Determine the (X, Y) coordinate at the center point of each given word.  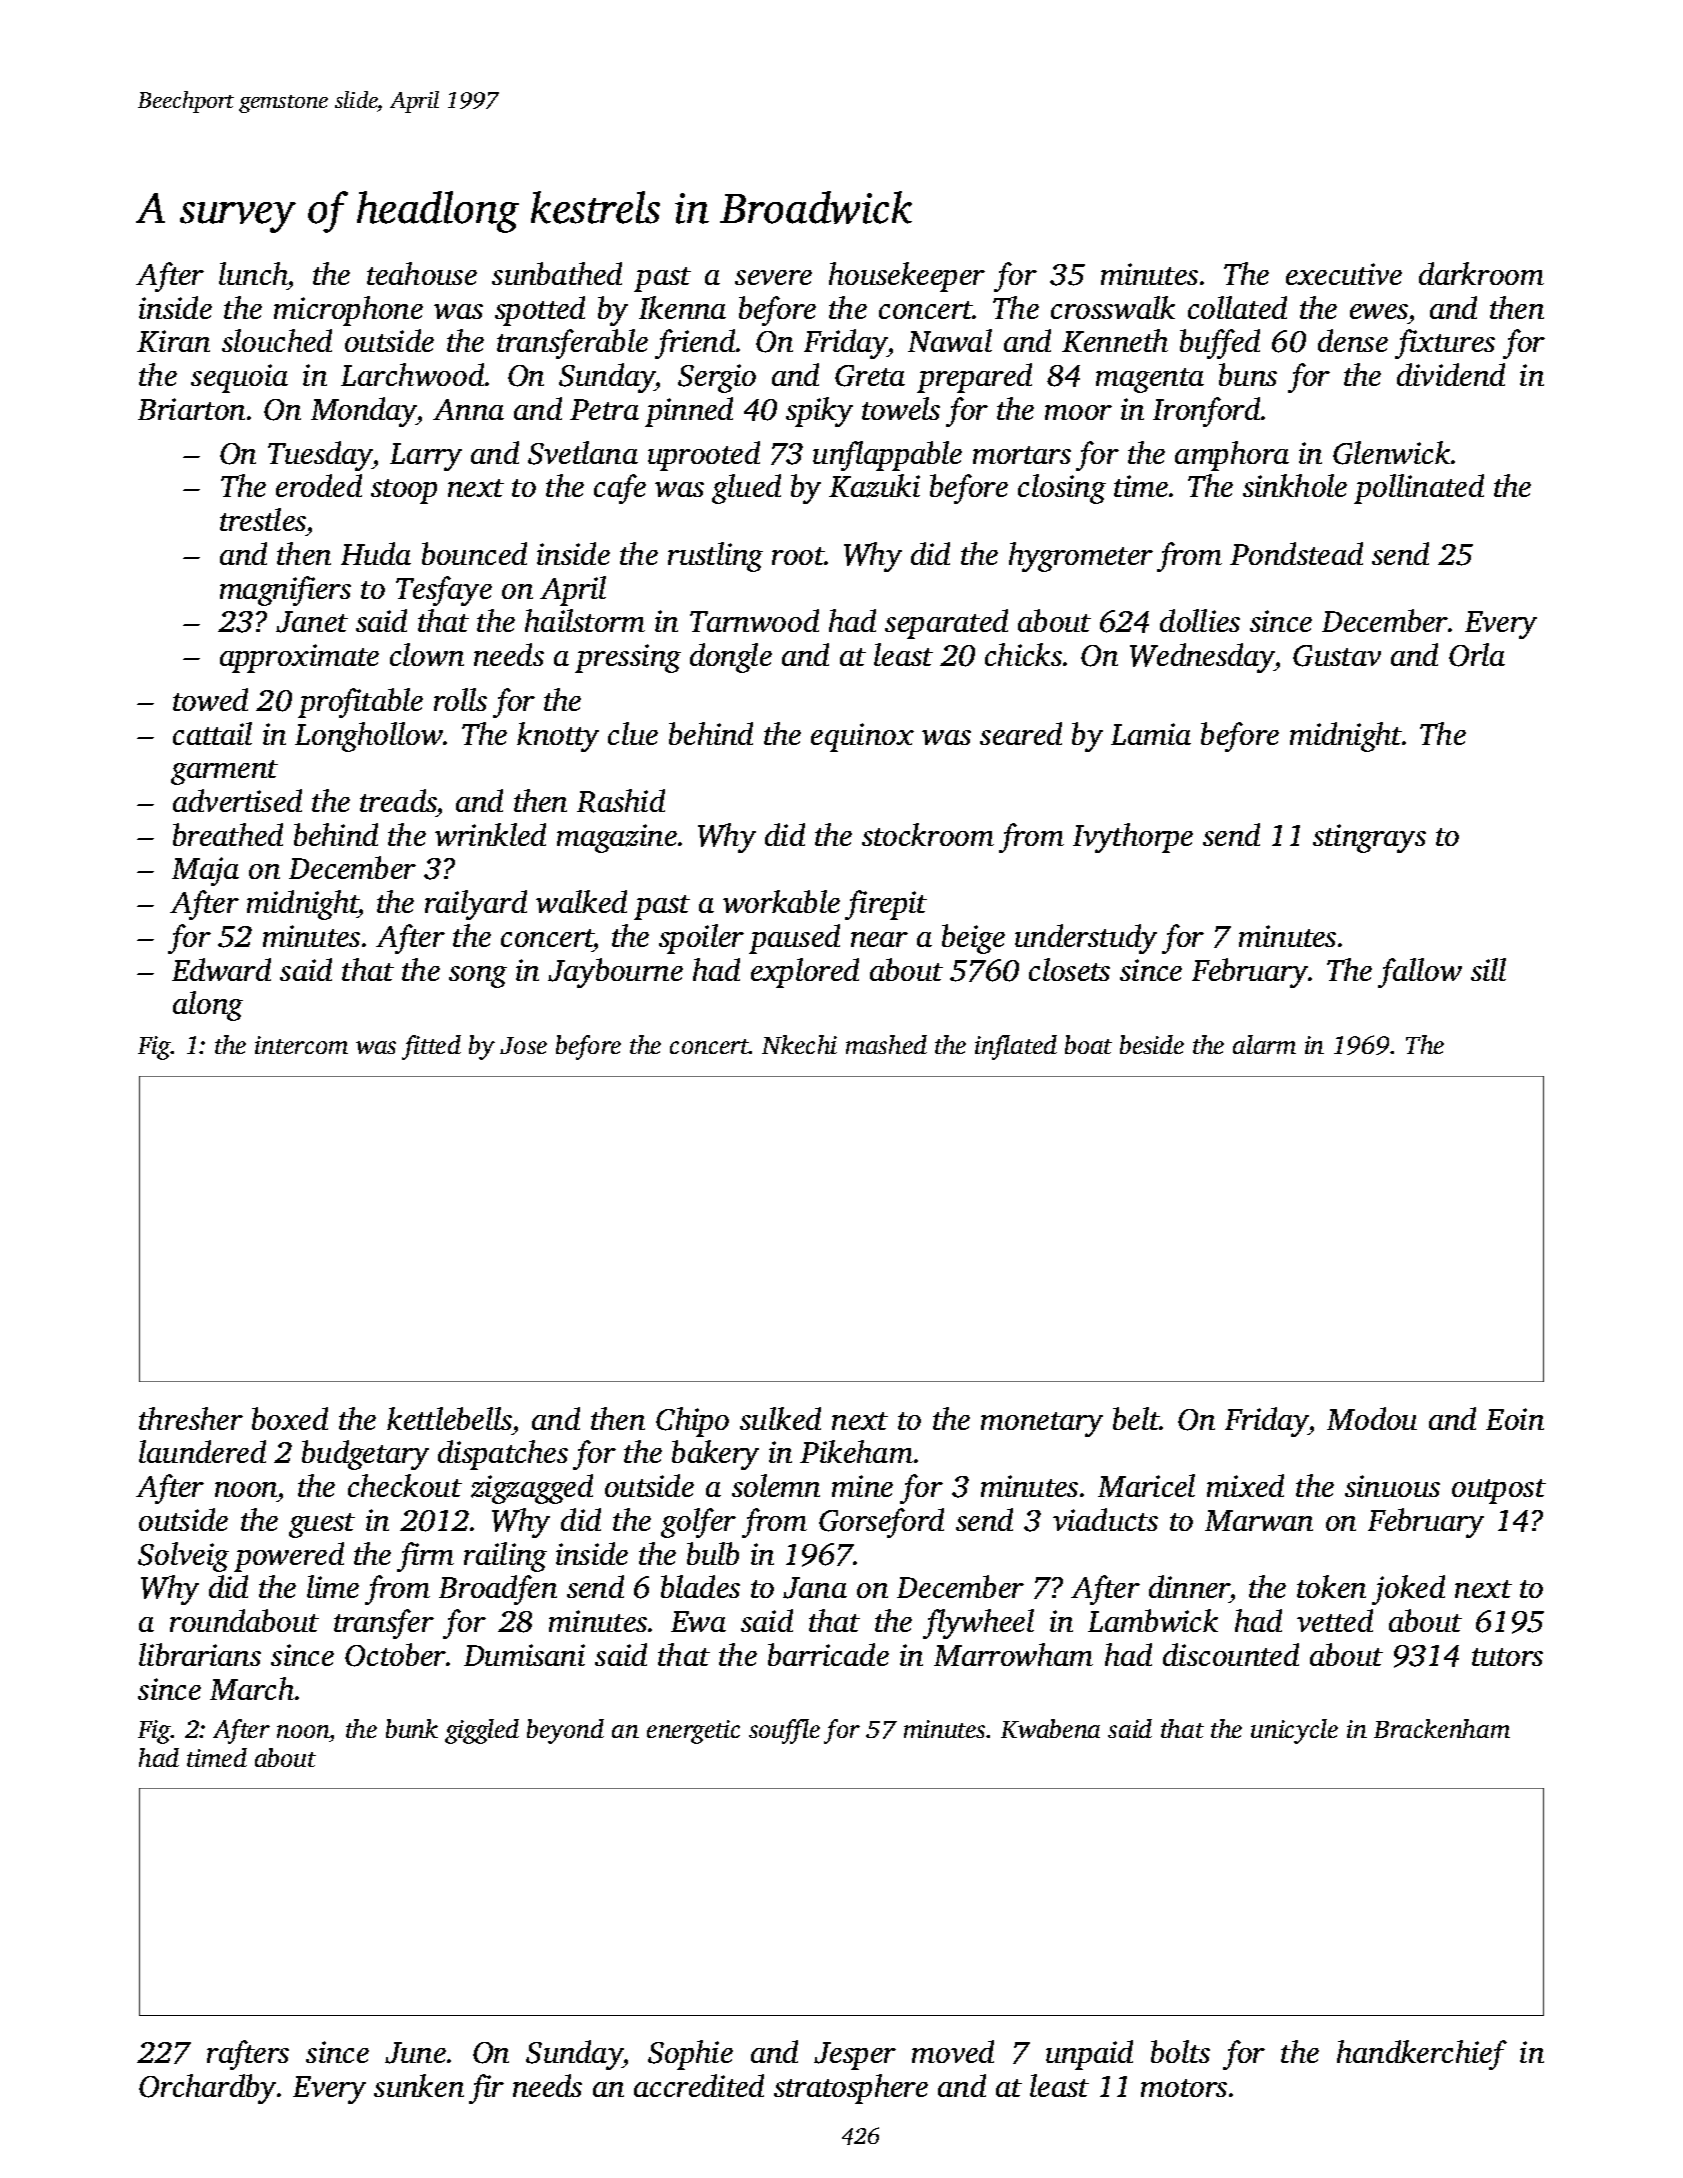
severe (773, 277)
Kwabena (1050, 1728)
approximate (299, 658)
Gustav (1337, 656)
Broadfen (498, 1590)
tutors (1507, 1657)
